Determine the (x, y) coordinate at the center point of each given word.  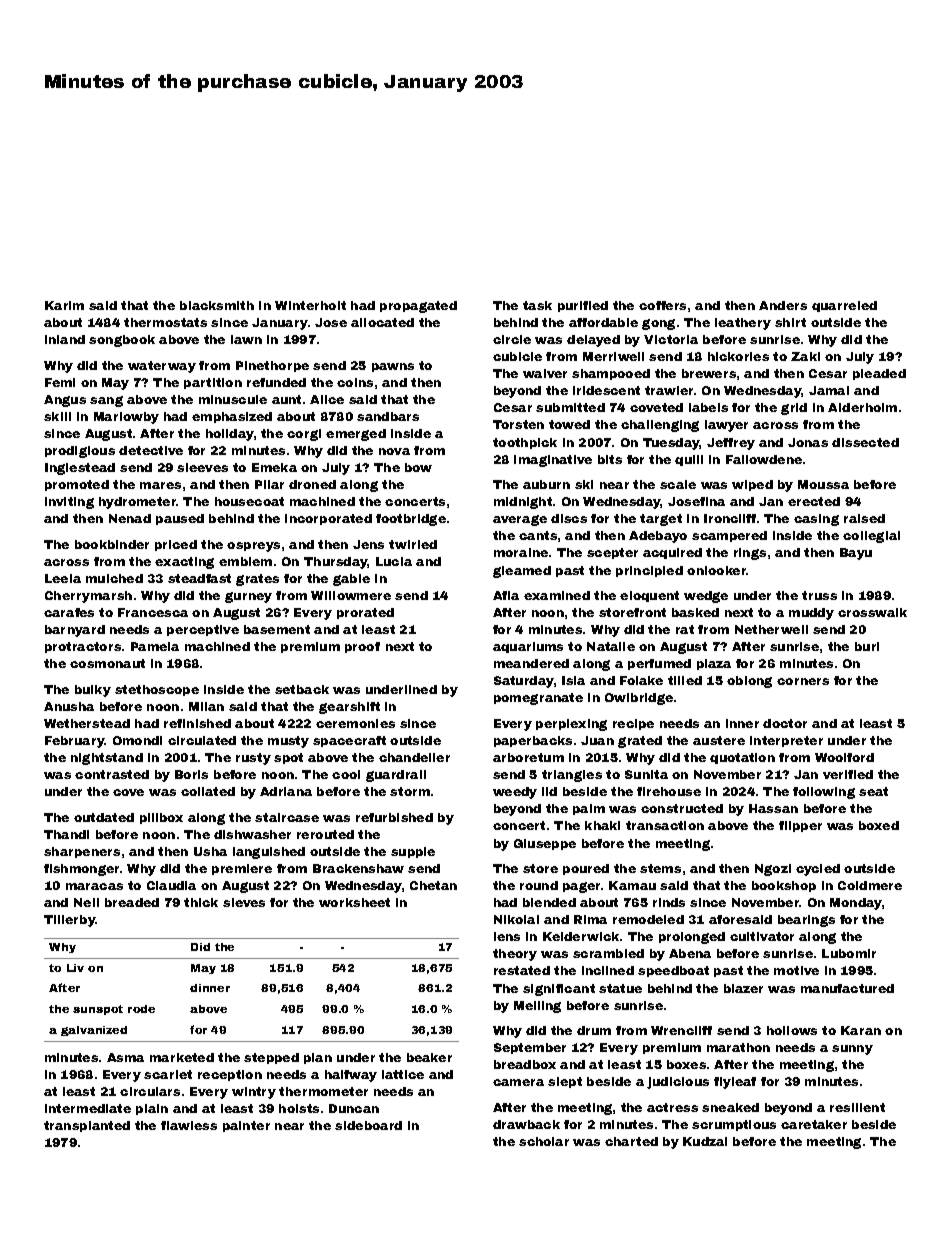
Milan (206, 706)
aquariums (528, 647)
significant (559, 990)
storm (410, 791)
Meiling (537, 1007)
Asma (125, 1057)
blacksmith (217, 305)
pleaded (879, 374)
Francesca (153, 612)
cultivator (762, 936)
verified (848, 774)
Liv (75, 968)
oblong (749, 682)
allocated (382, 322)
